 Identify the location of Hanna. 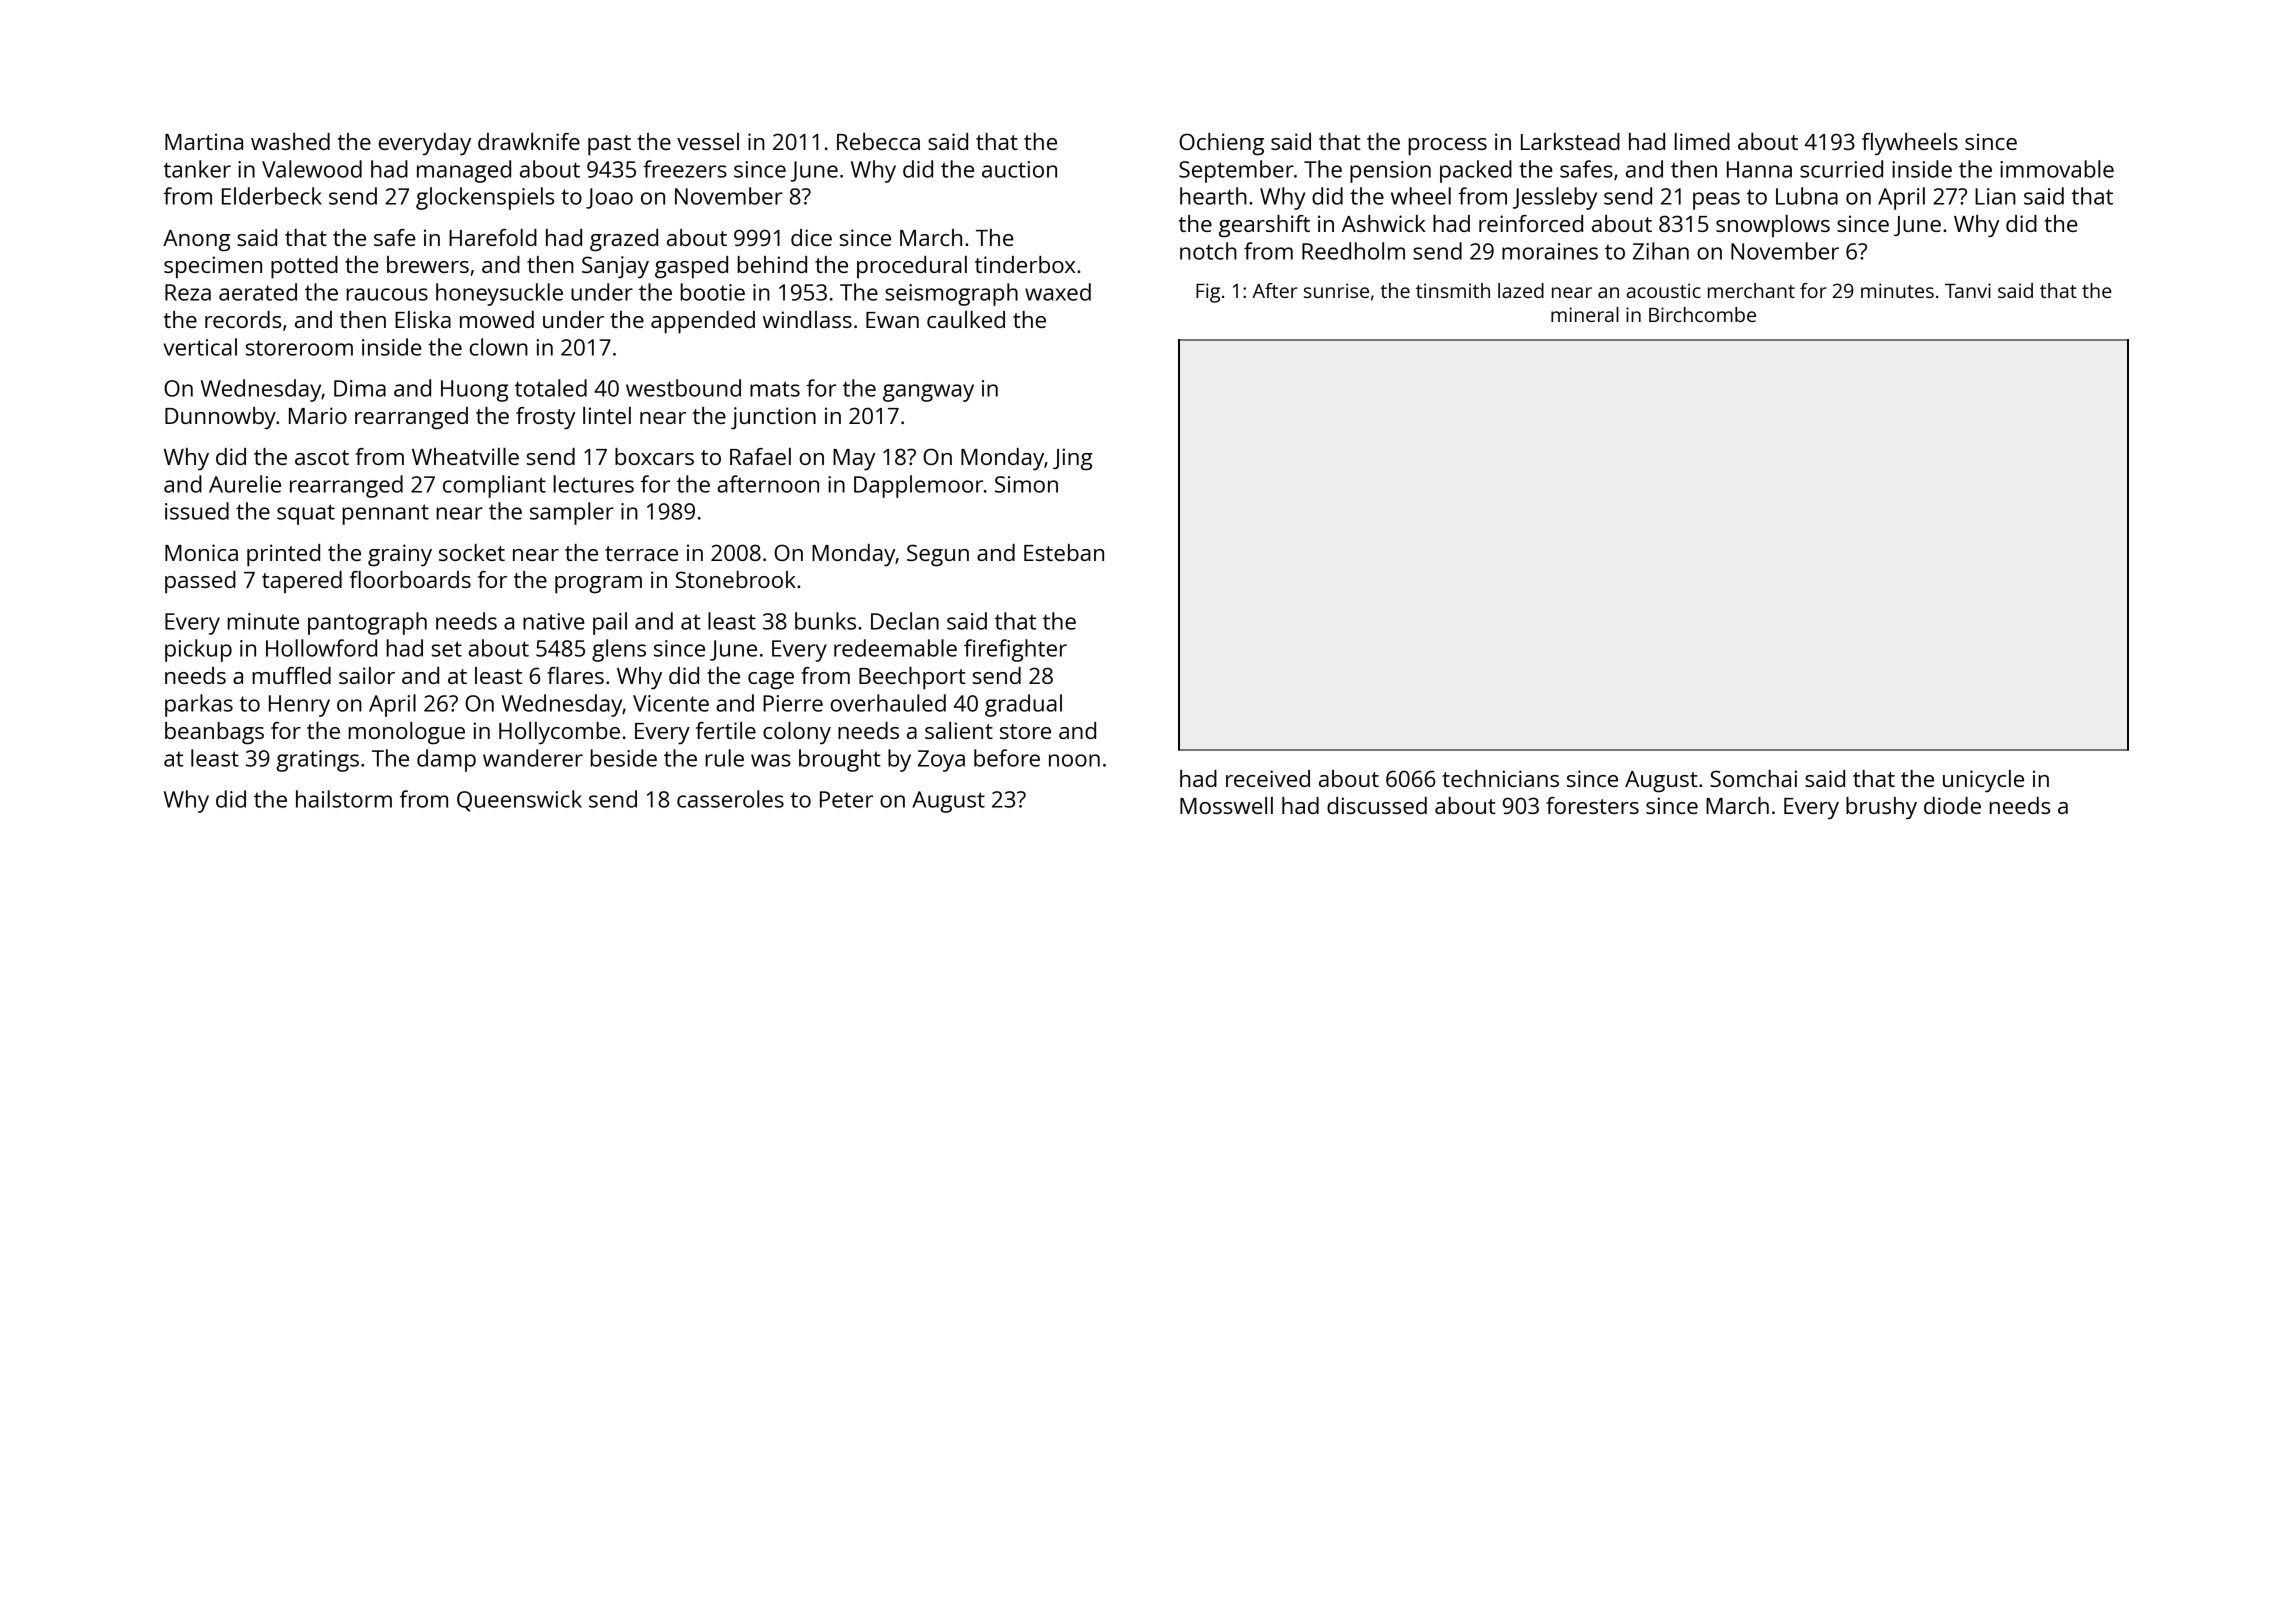
(1759, 169).
